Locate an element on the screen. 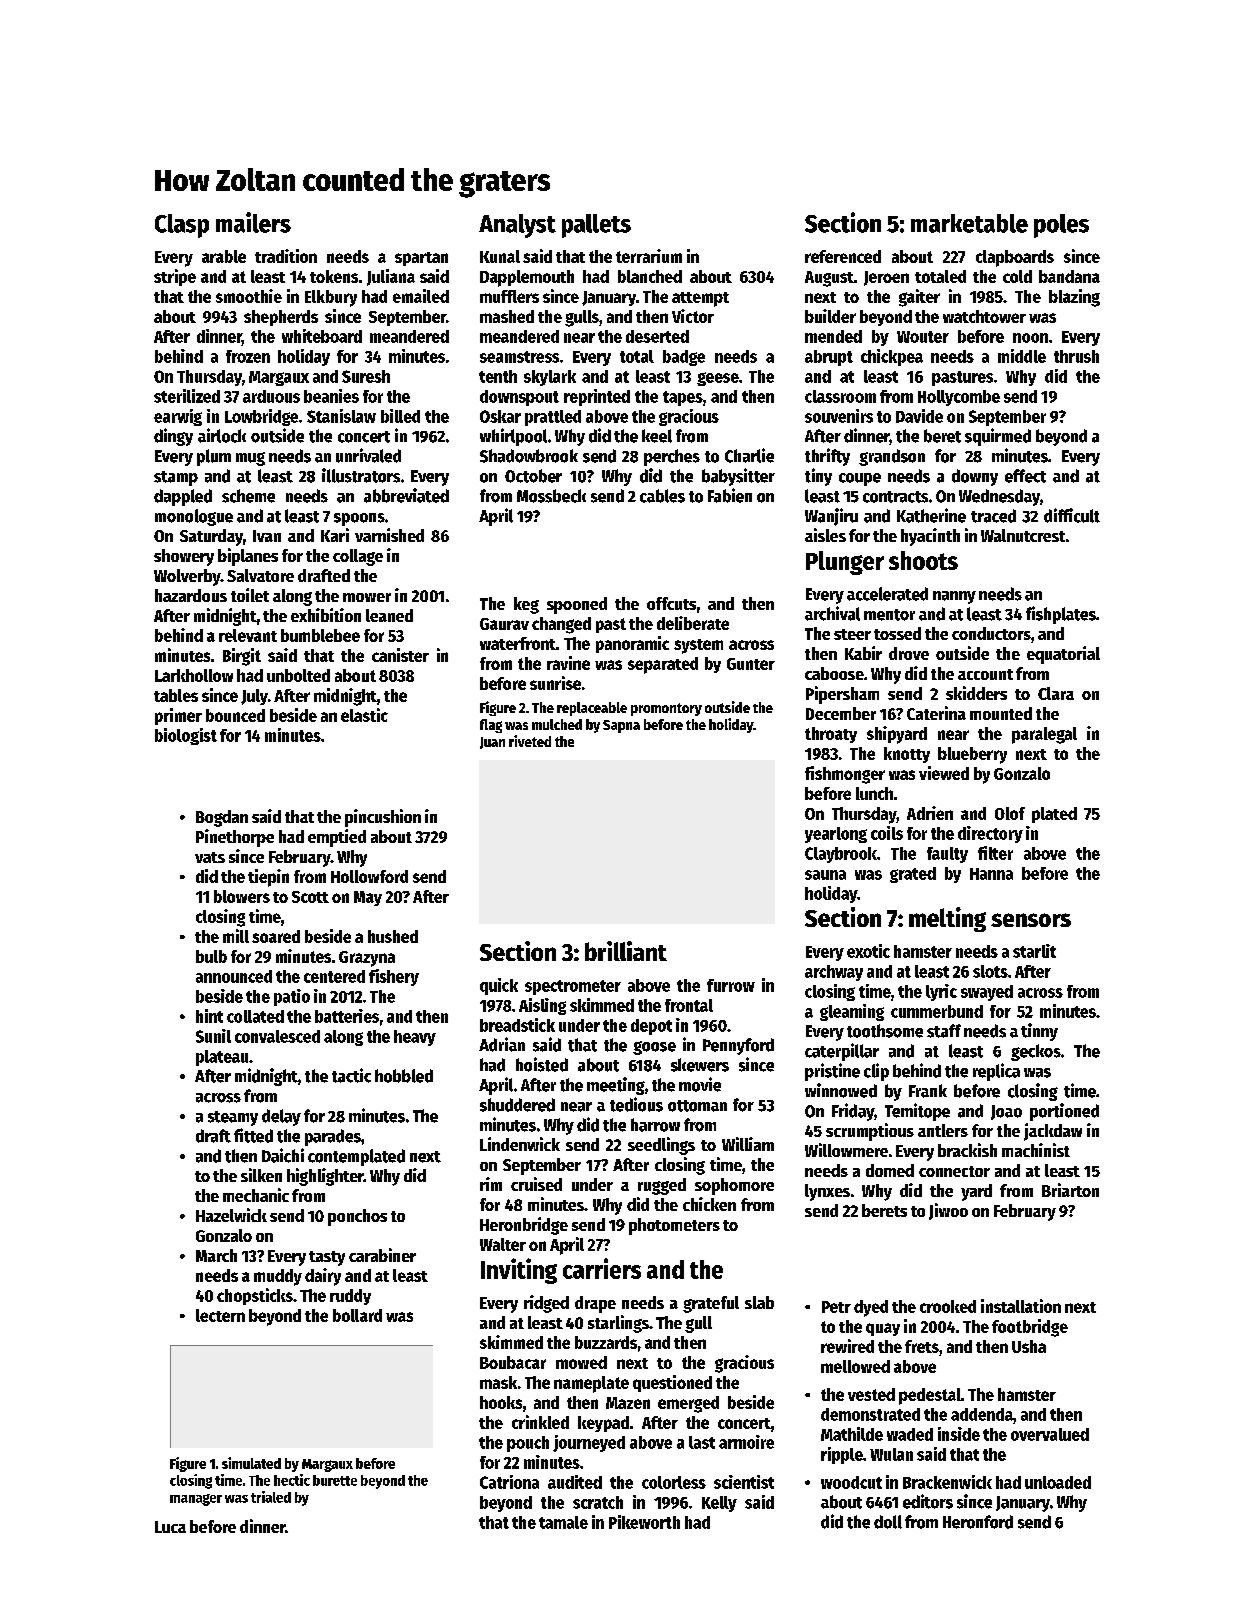  plateau is located at coordinates (222, 1058).
